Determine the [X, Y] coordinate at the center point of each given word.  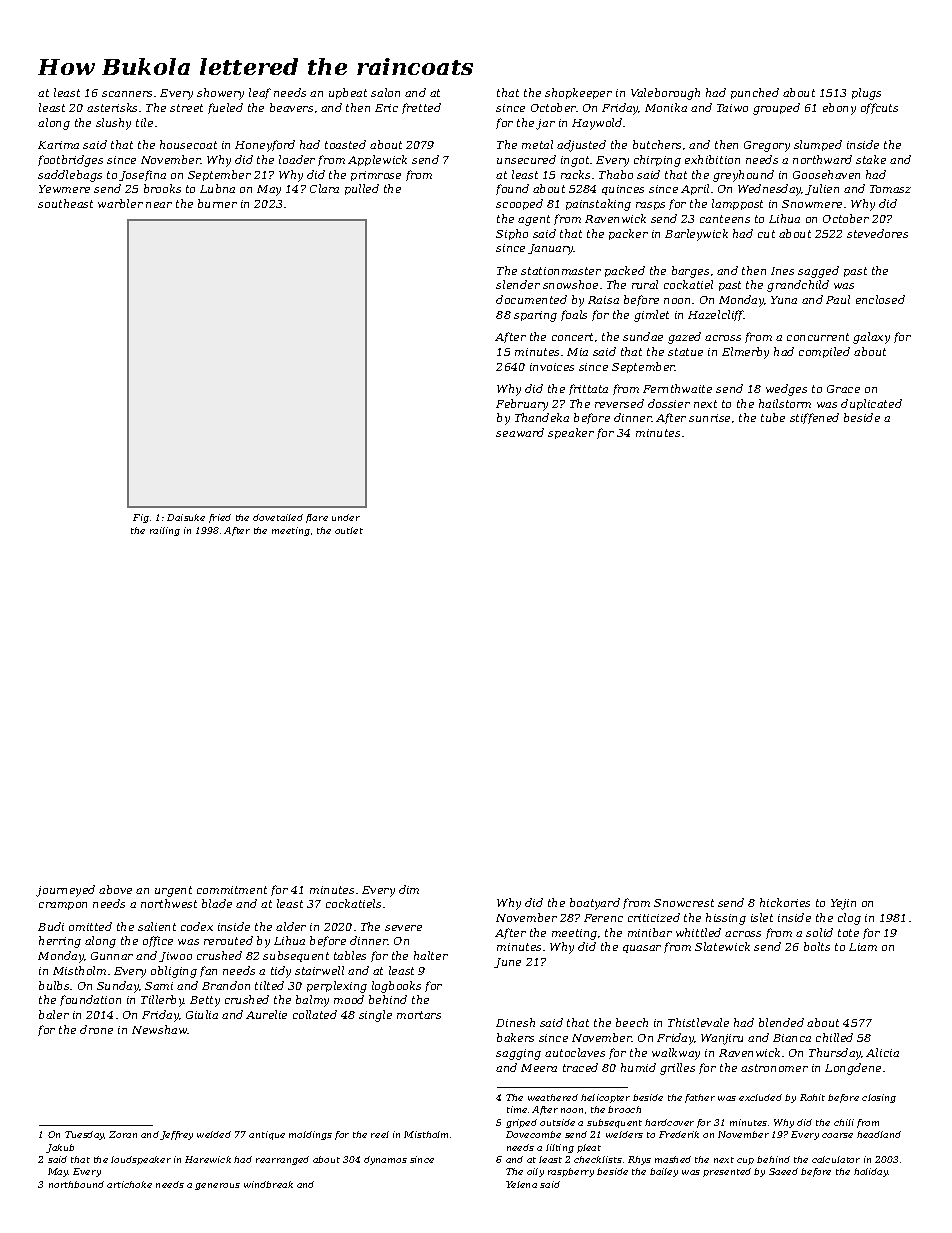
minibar [650, 932]
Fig [141, 518]
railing [165, 531]
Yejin [843, 904]
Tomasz [890, 189]
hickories [785, 902]
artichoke [129, 1184]
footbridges [70, 161]
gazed [684, 338]
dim [409, 889]
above [115, 889]
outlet [349, 530]
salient [157, 926]
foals [574, 315]
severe [403, 928]
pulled [362, 189]
